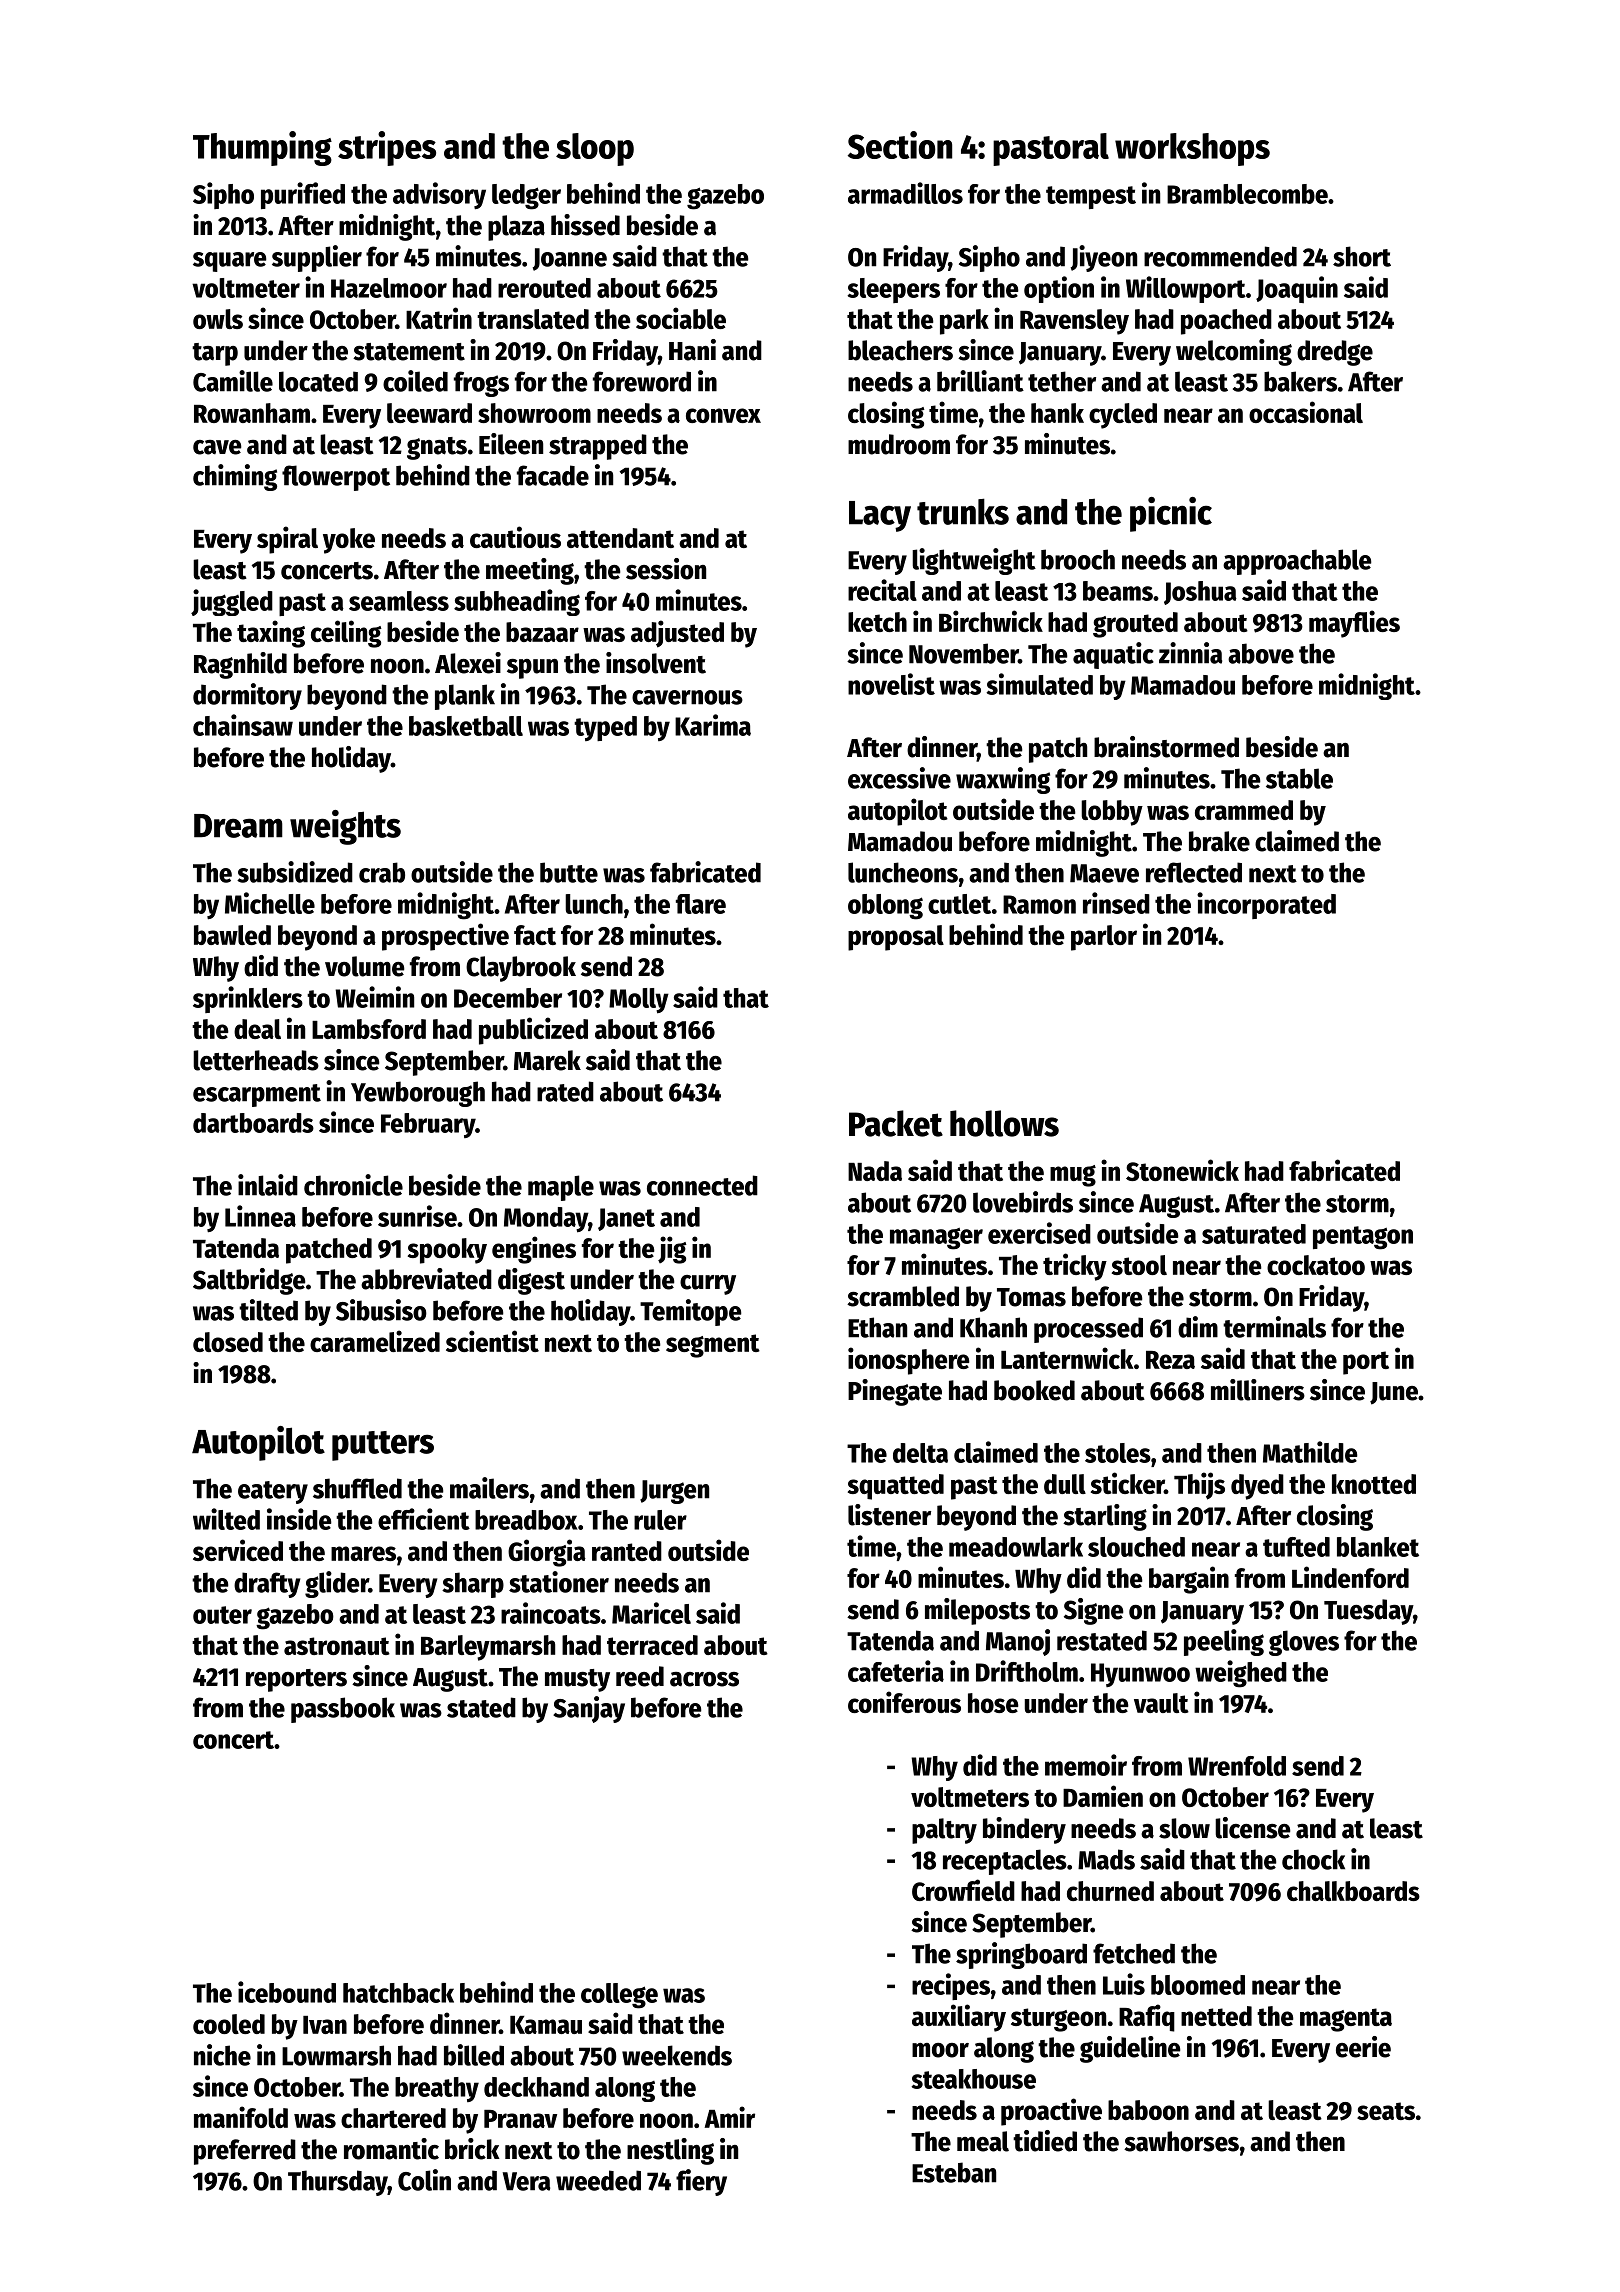 The image size is (1620, 2292). I want to click on pentagon, so click(1363, 1238).
